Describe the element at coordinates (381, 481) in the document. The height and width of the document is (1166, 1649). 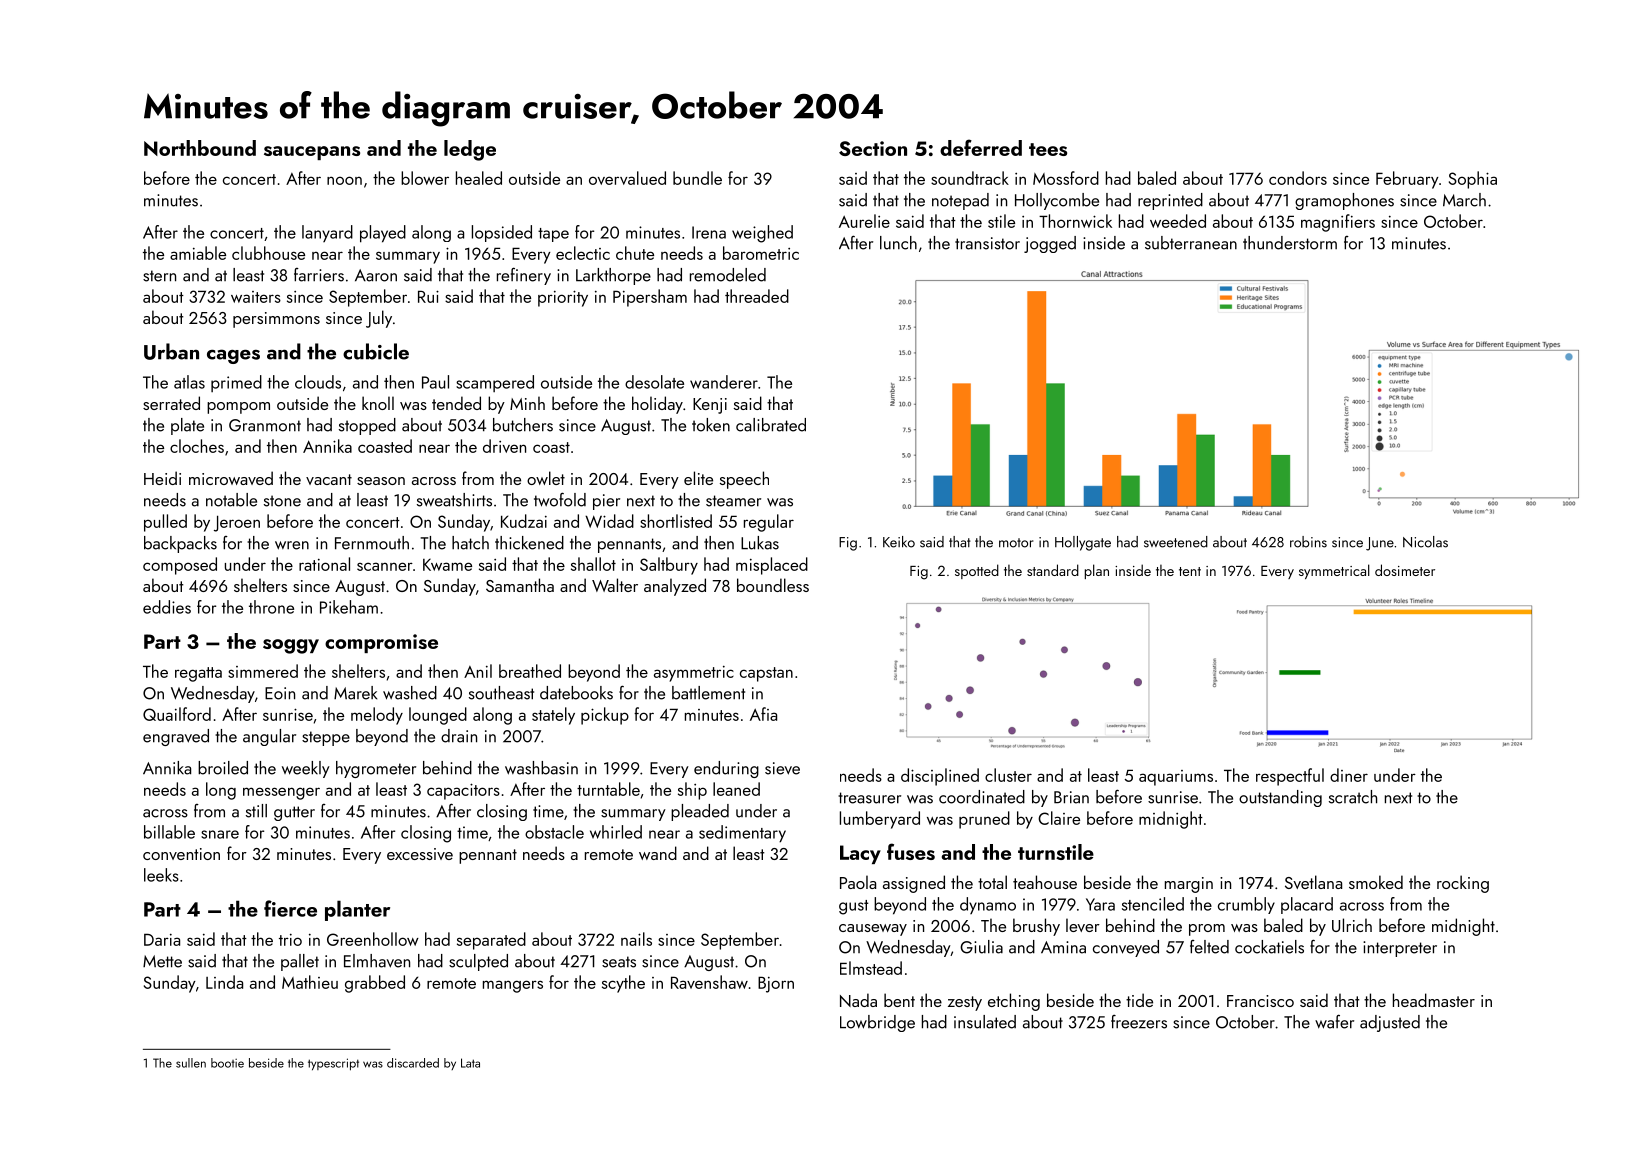
I see `season` at that location.
